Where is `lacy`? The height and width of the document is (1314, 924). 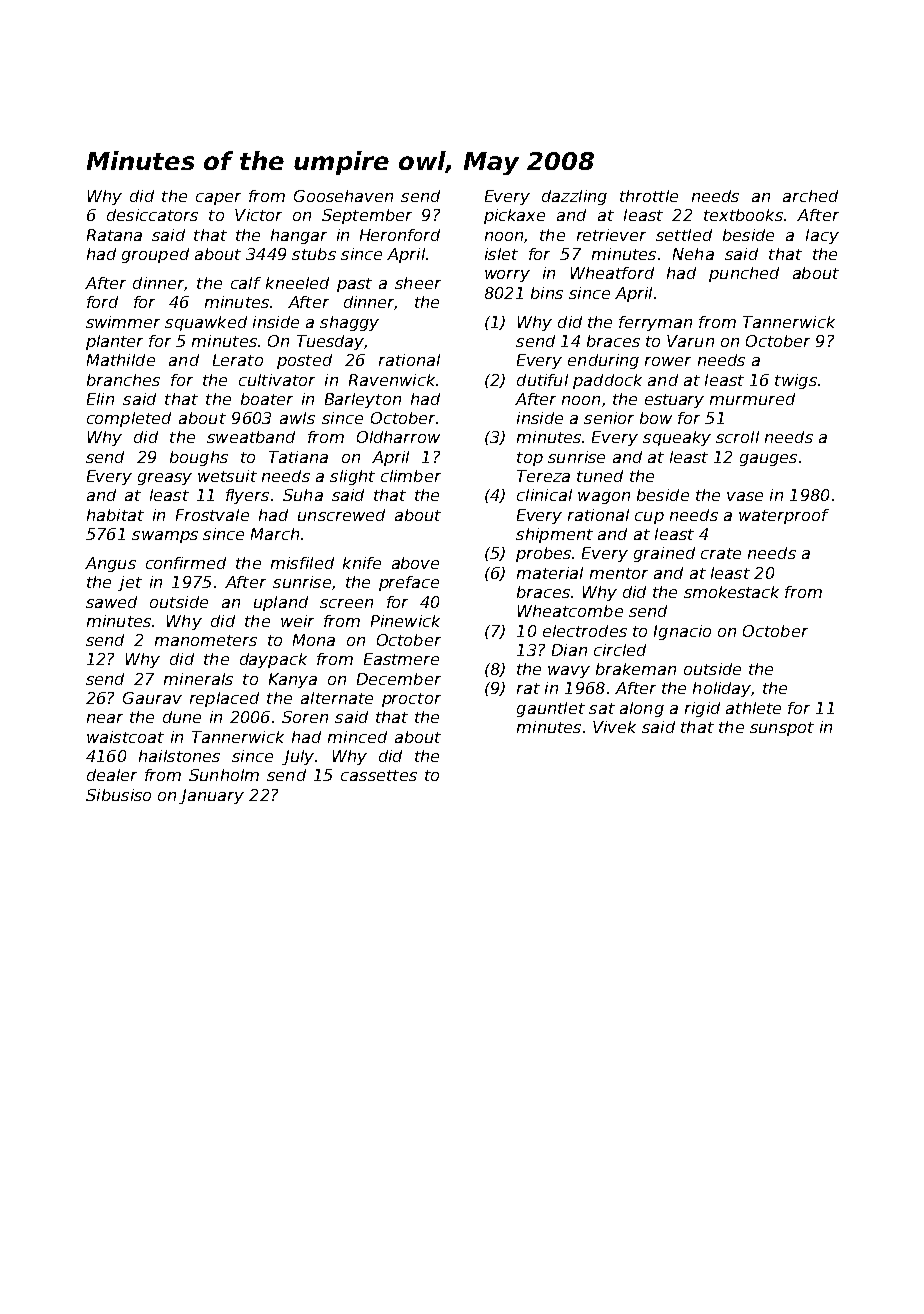
lacy is located at coordinates (822, 236).
